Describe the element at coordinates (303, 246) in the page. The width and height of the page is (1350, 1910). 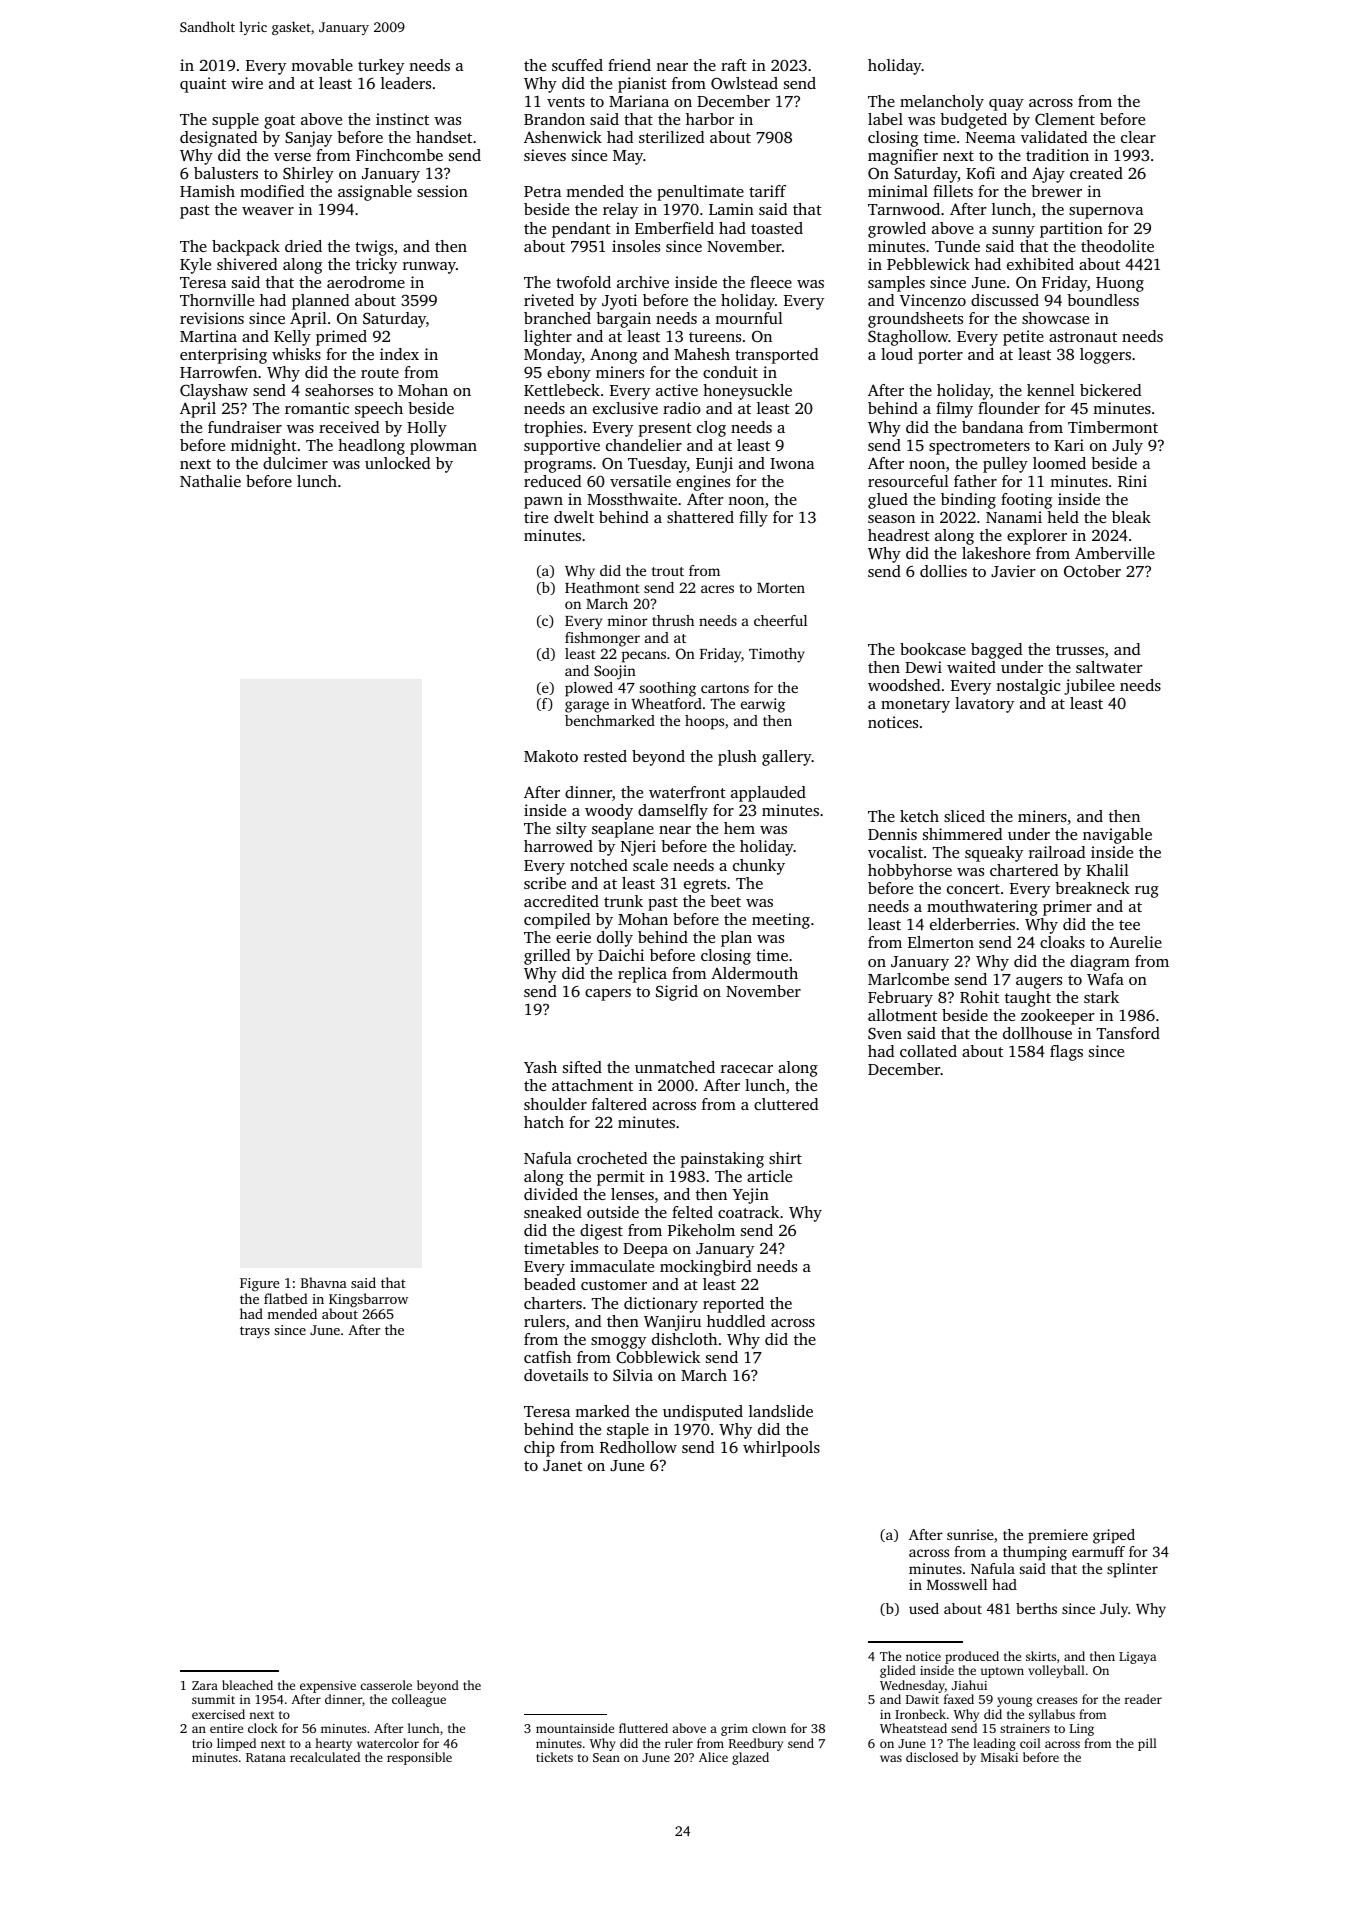
I see `dried` at that location.
